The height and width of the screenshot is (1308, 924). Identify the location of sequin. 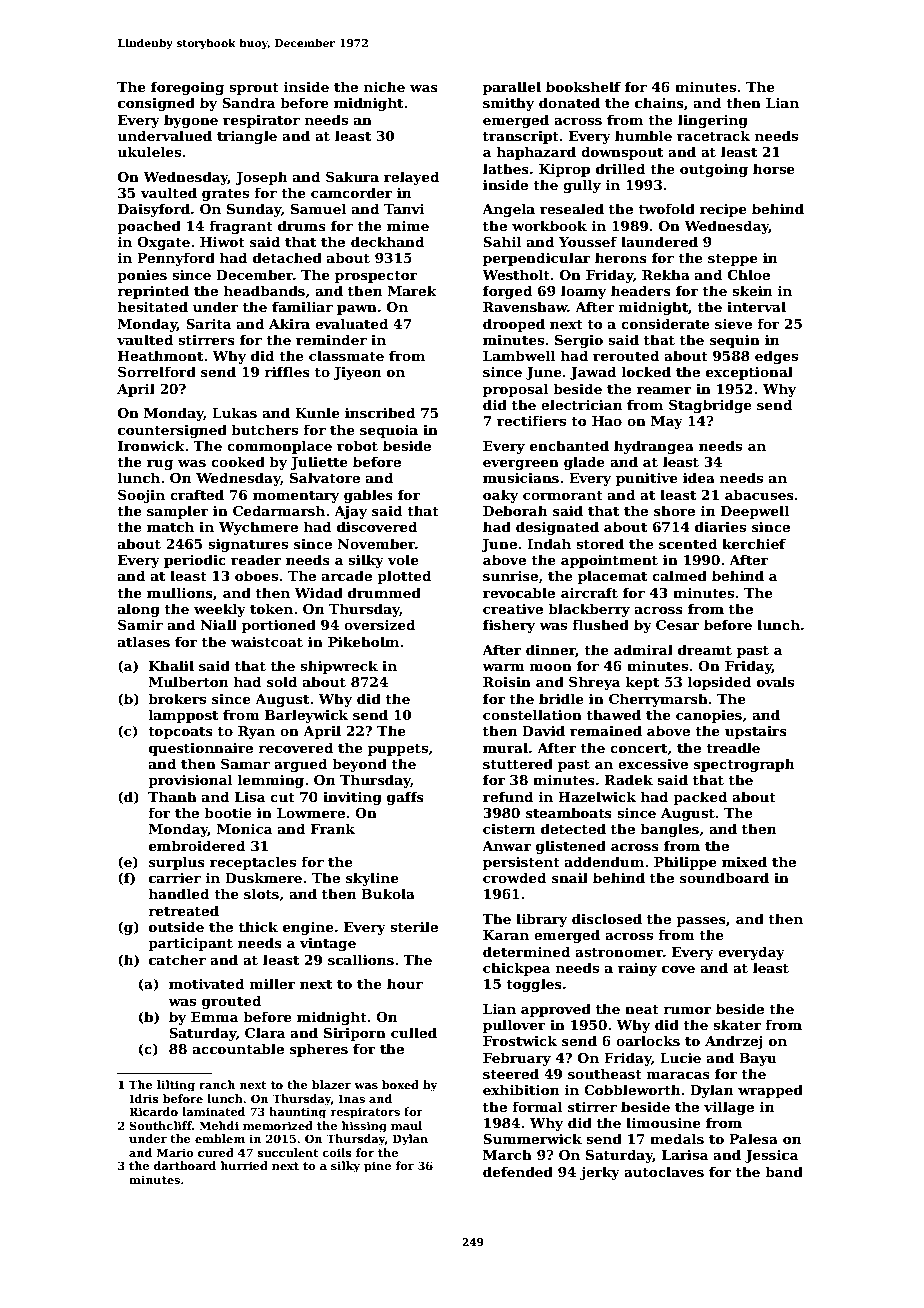
(735, 341).
